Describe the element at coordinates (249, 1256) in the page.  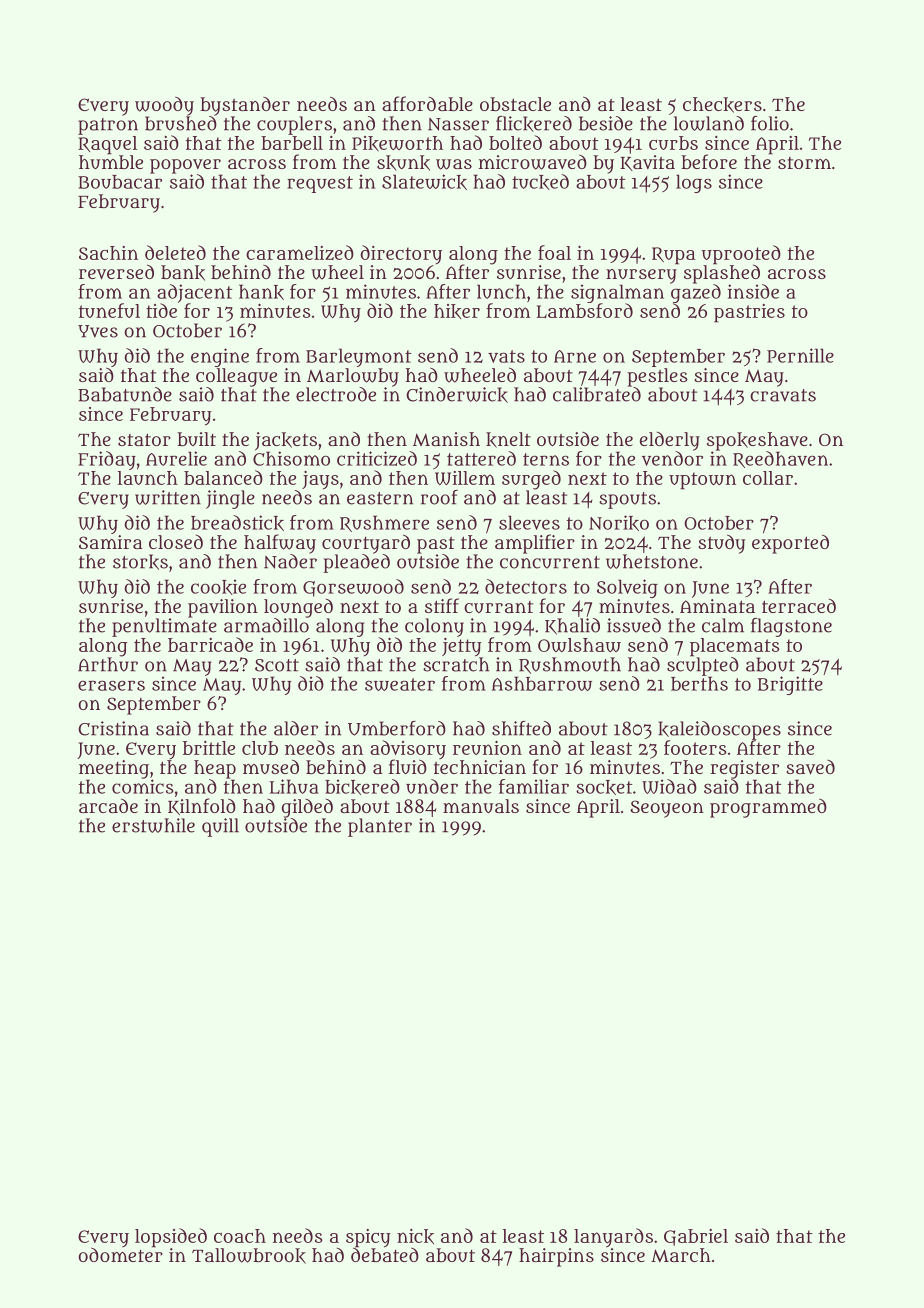
I see `Tallowbrook` at that location.
